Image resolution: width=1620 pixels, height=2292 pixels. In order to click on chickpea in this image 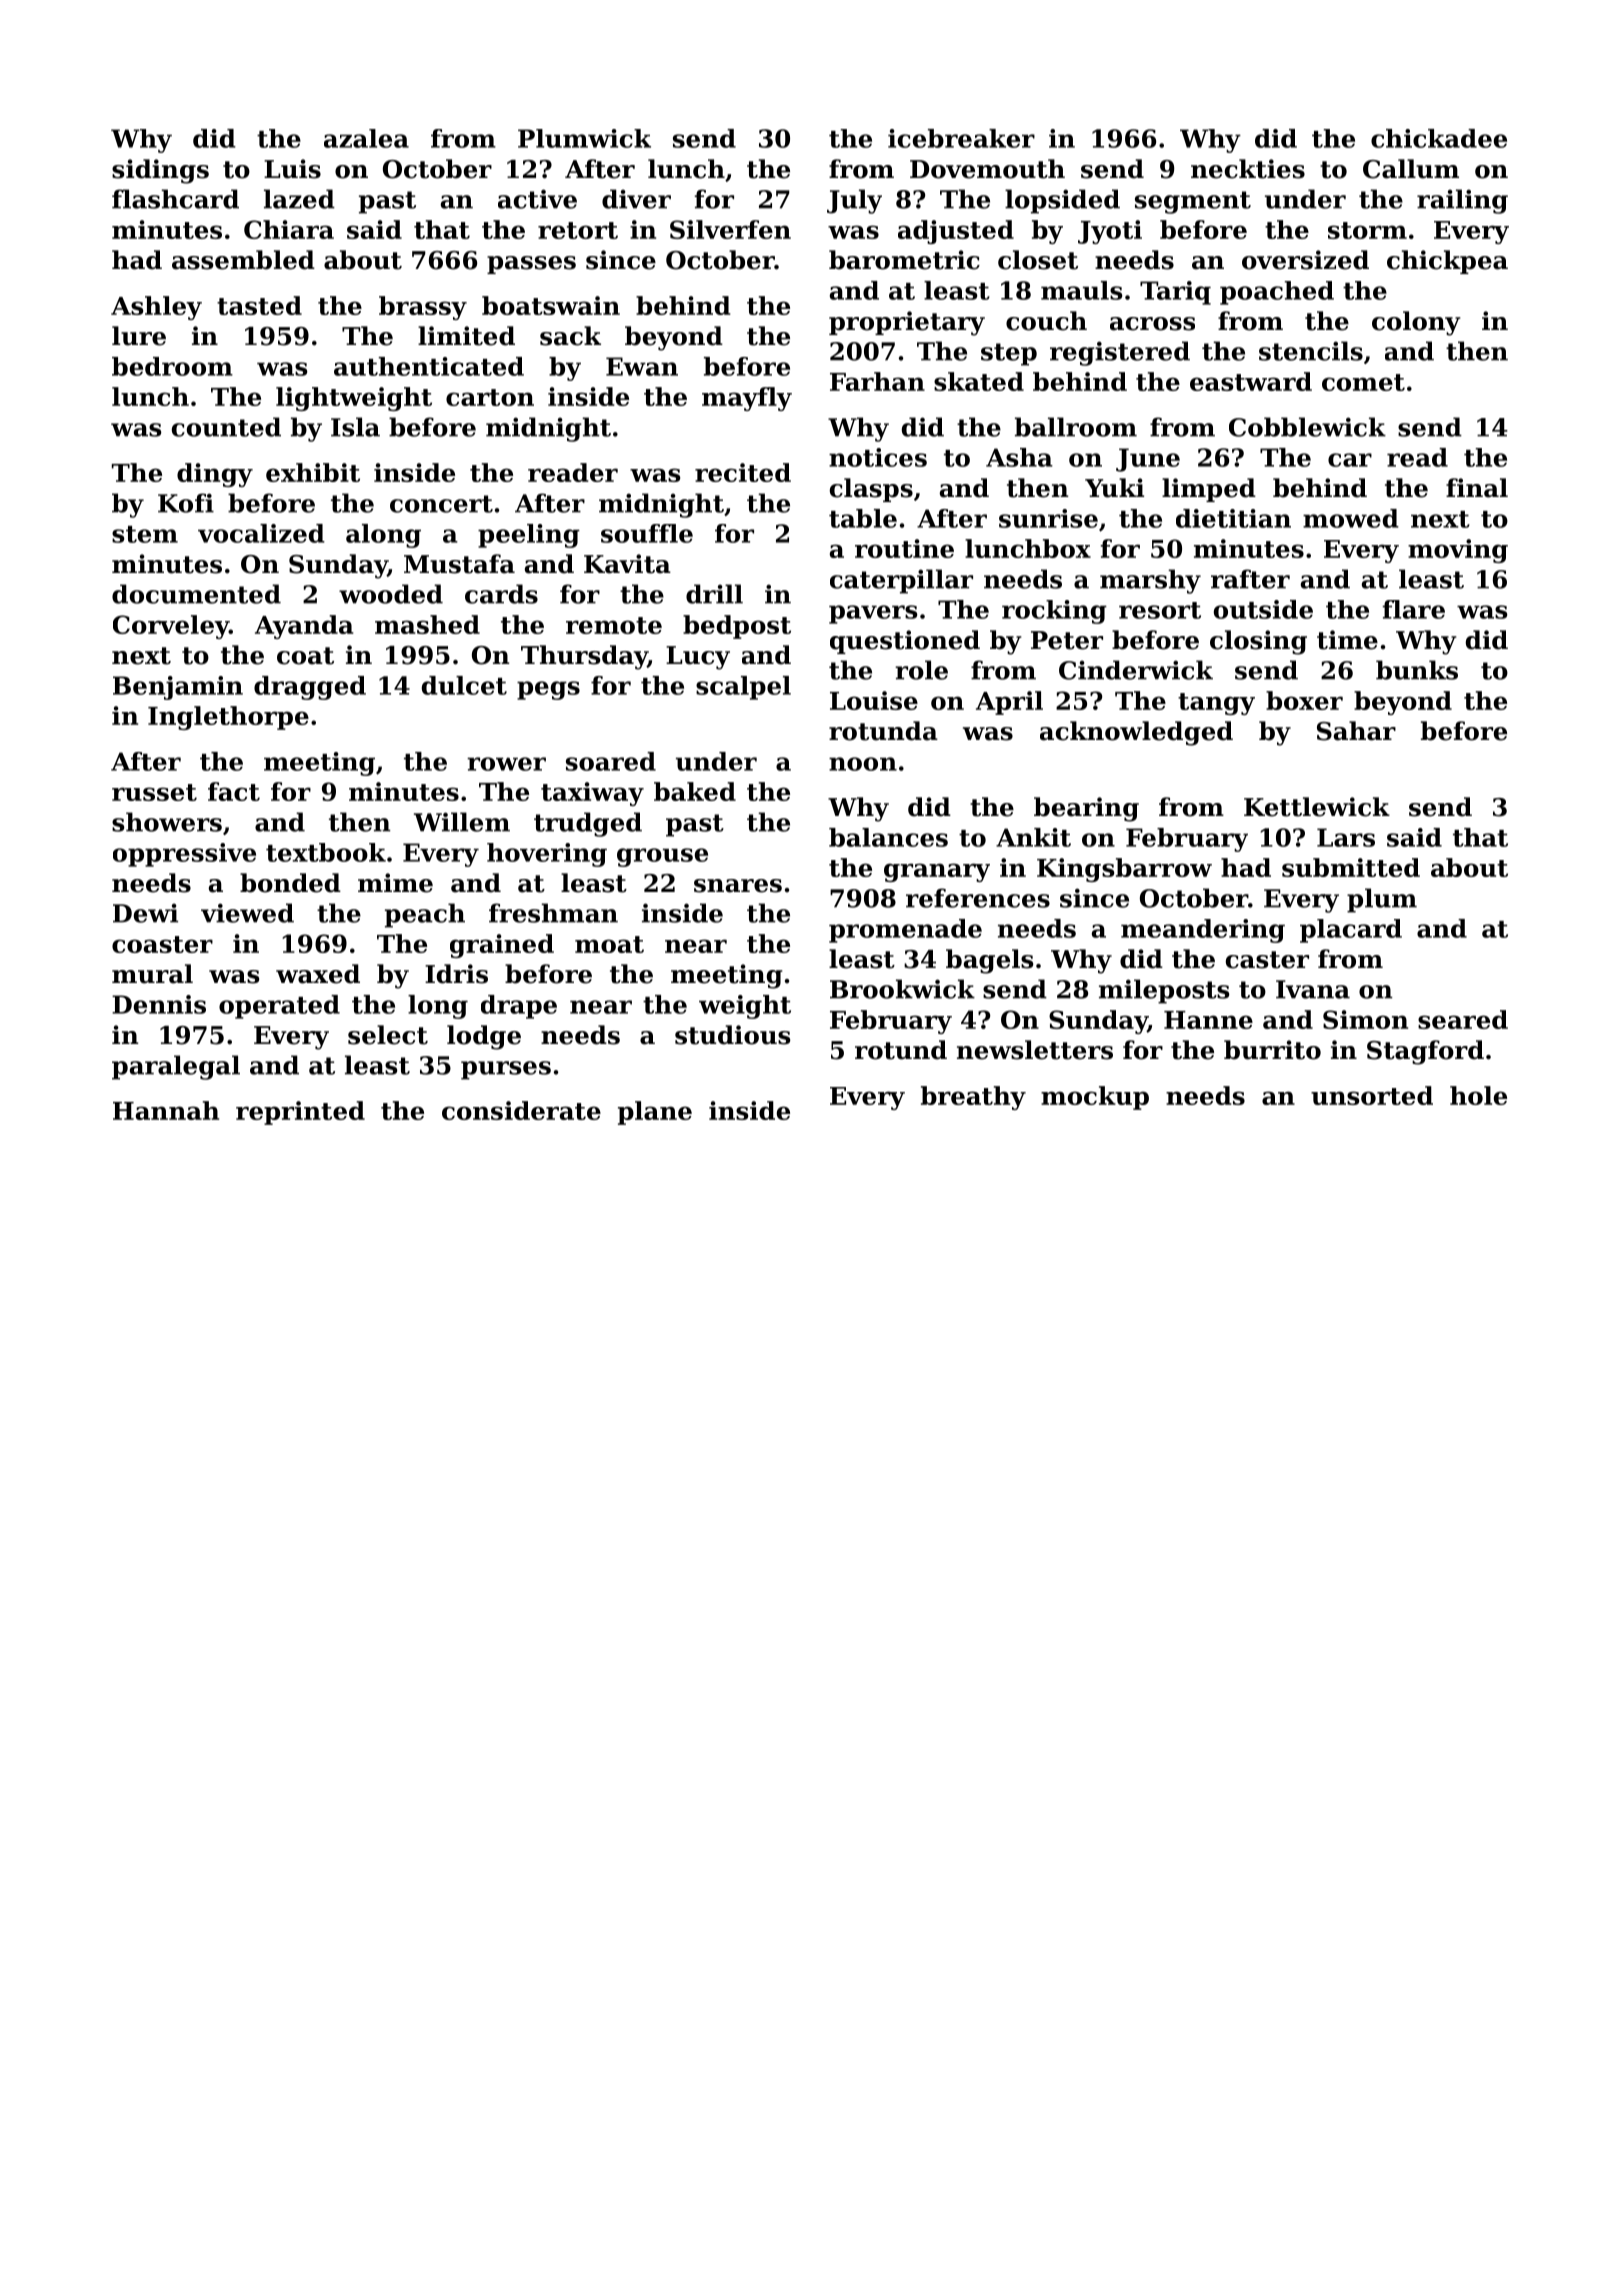, I will do `click(1447, 262)`.
